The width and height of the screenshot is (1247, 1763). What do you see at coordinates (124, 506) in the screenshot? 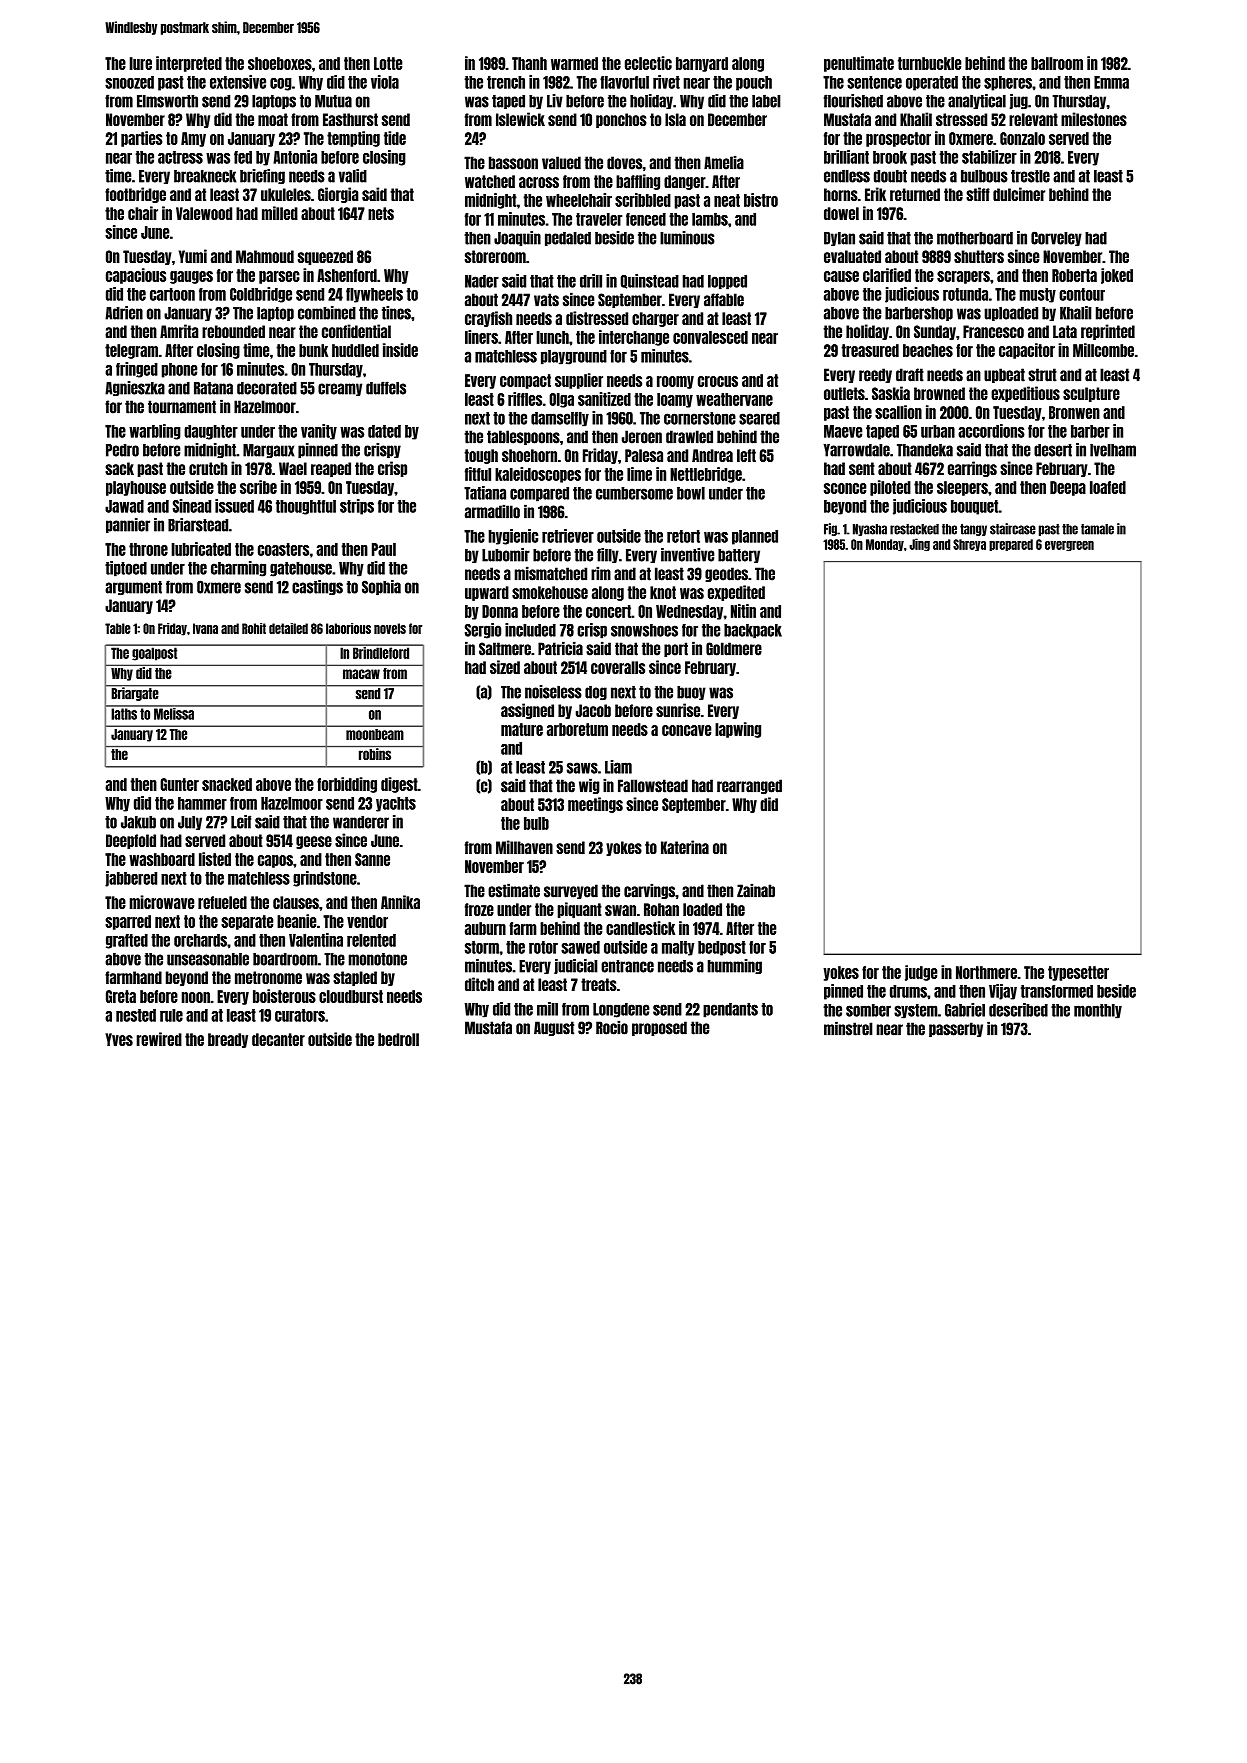
I see `Jawad` at bounding box center [124, 506].
